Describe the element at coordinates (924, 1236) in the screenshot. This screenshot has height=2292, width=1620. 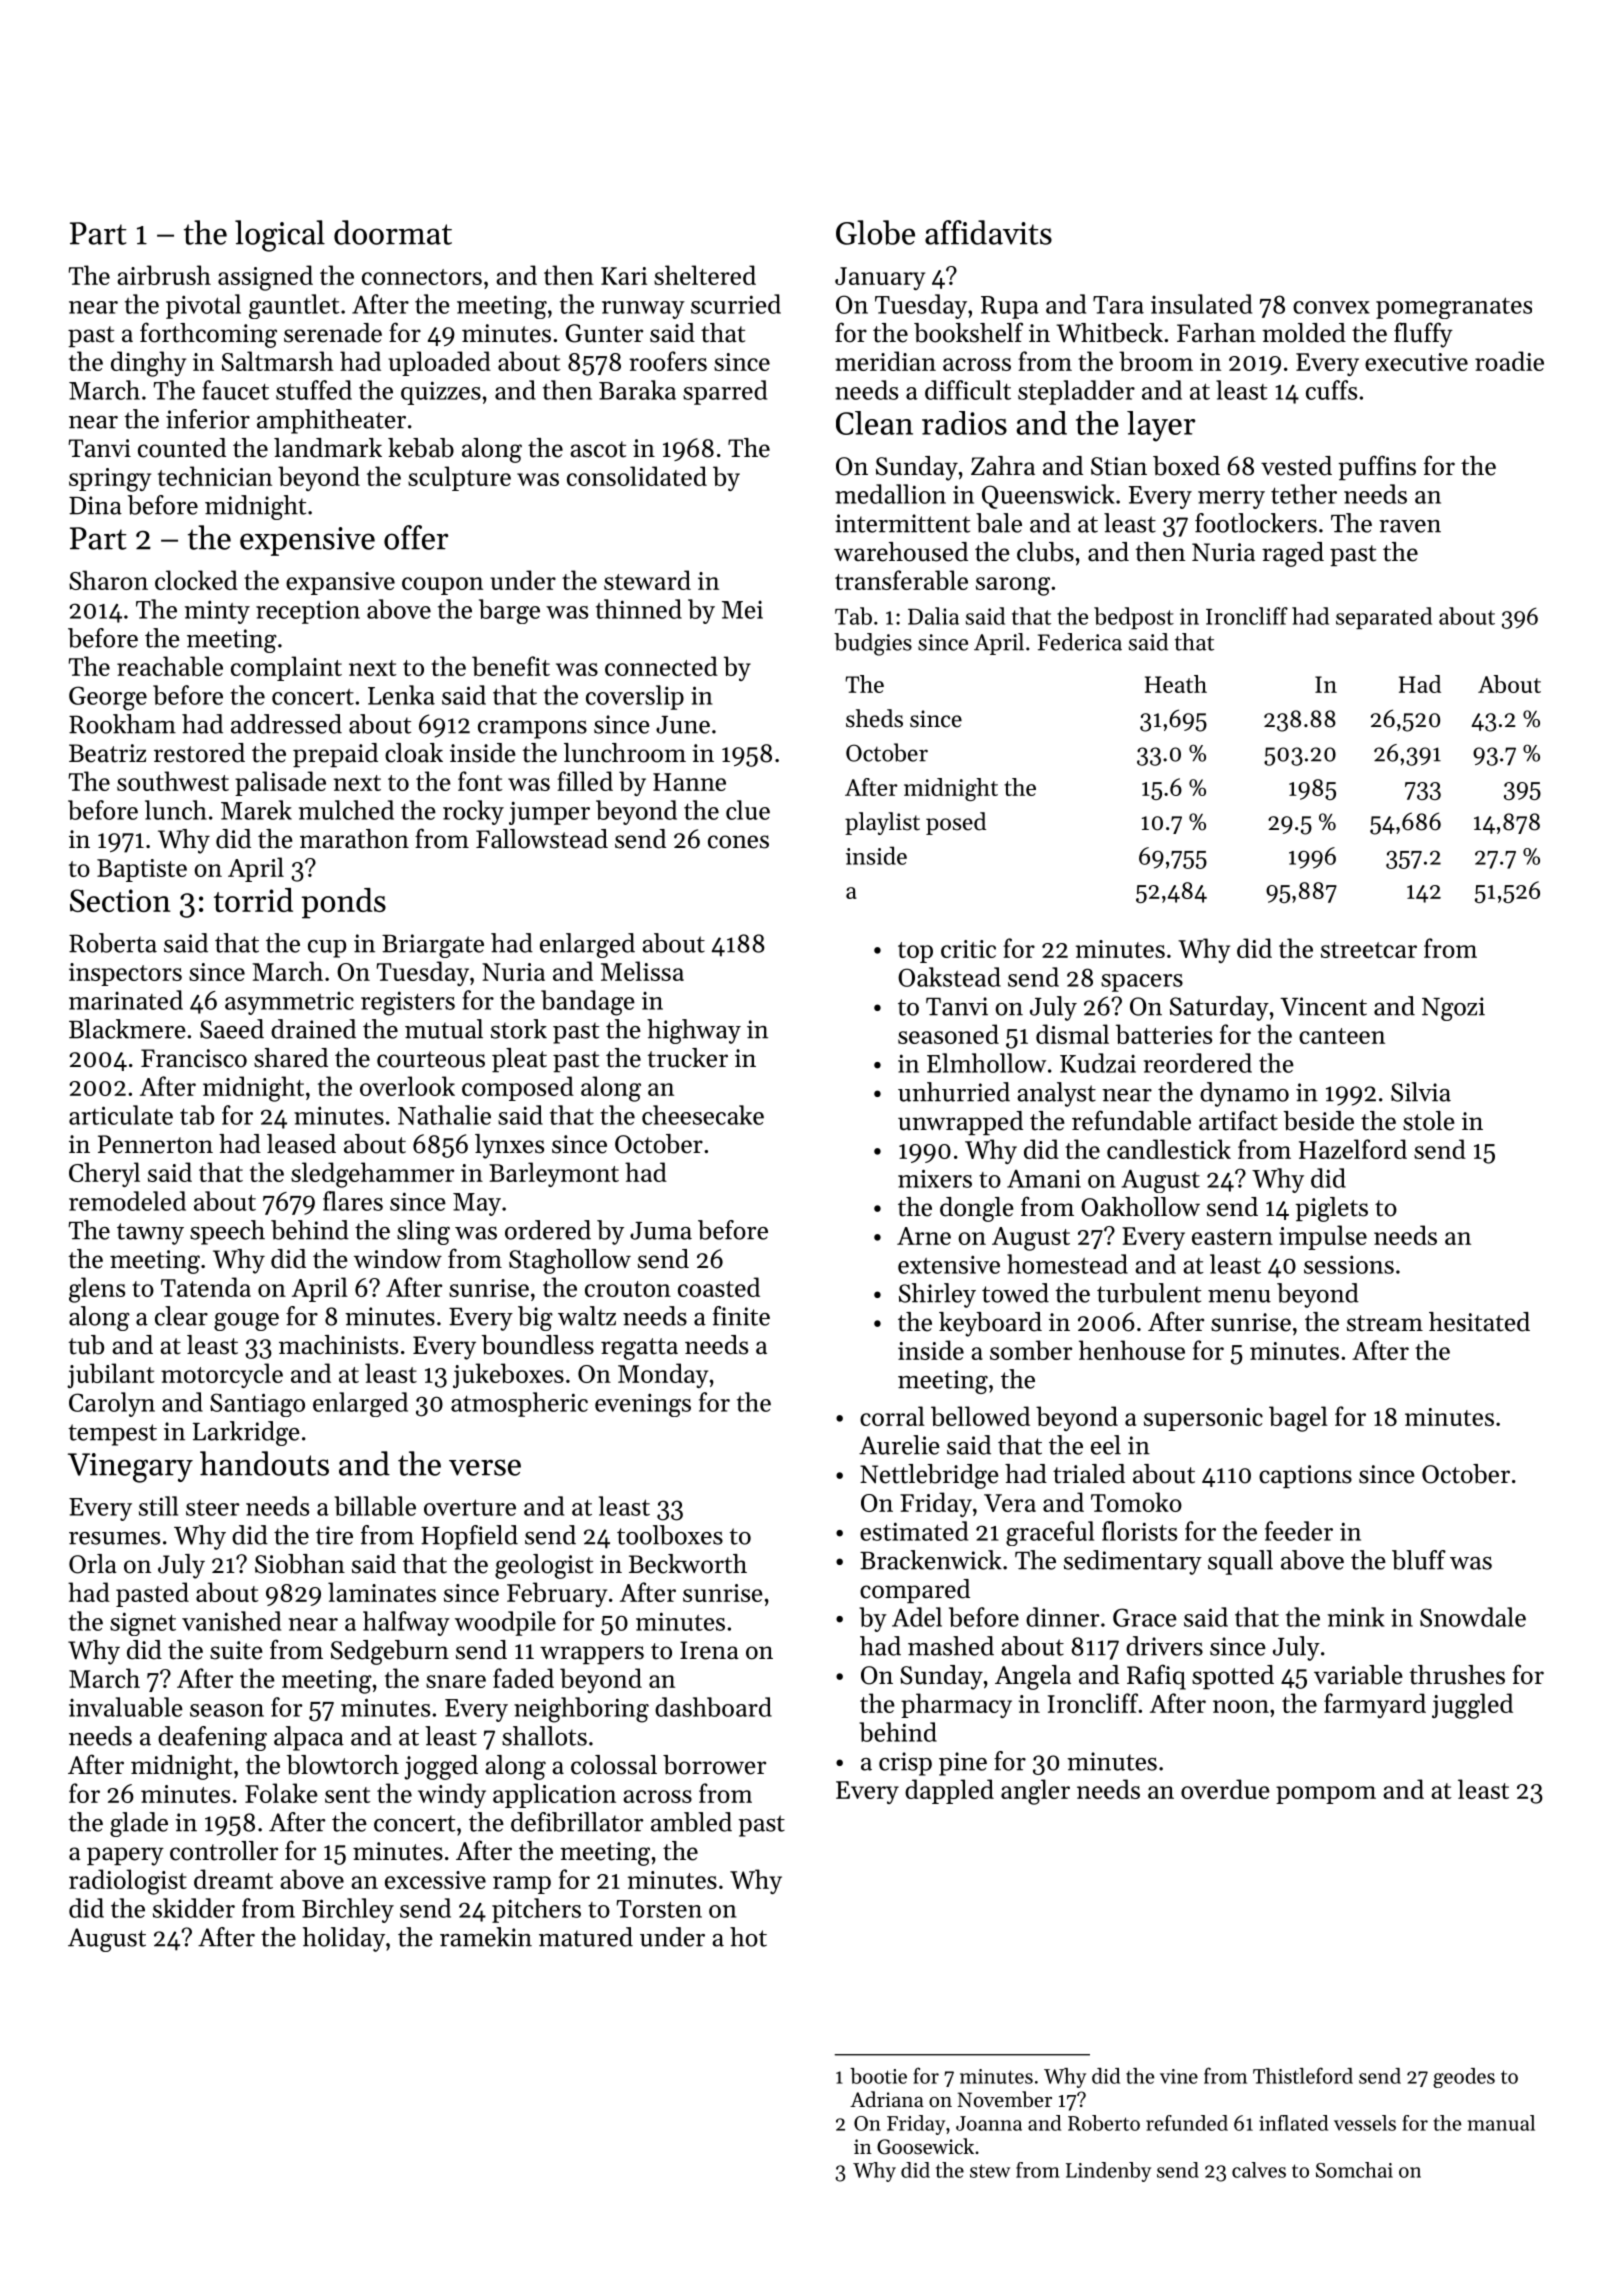
I see `Arne` at that location.
